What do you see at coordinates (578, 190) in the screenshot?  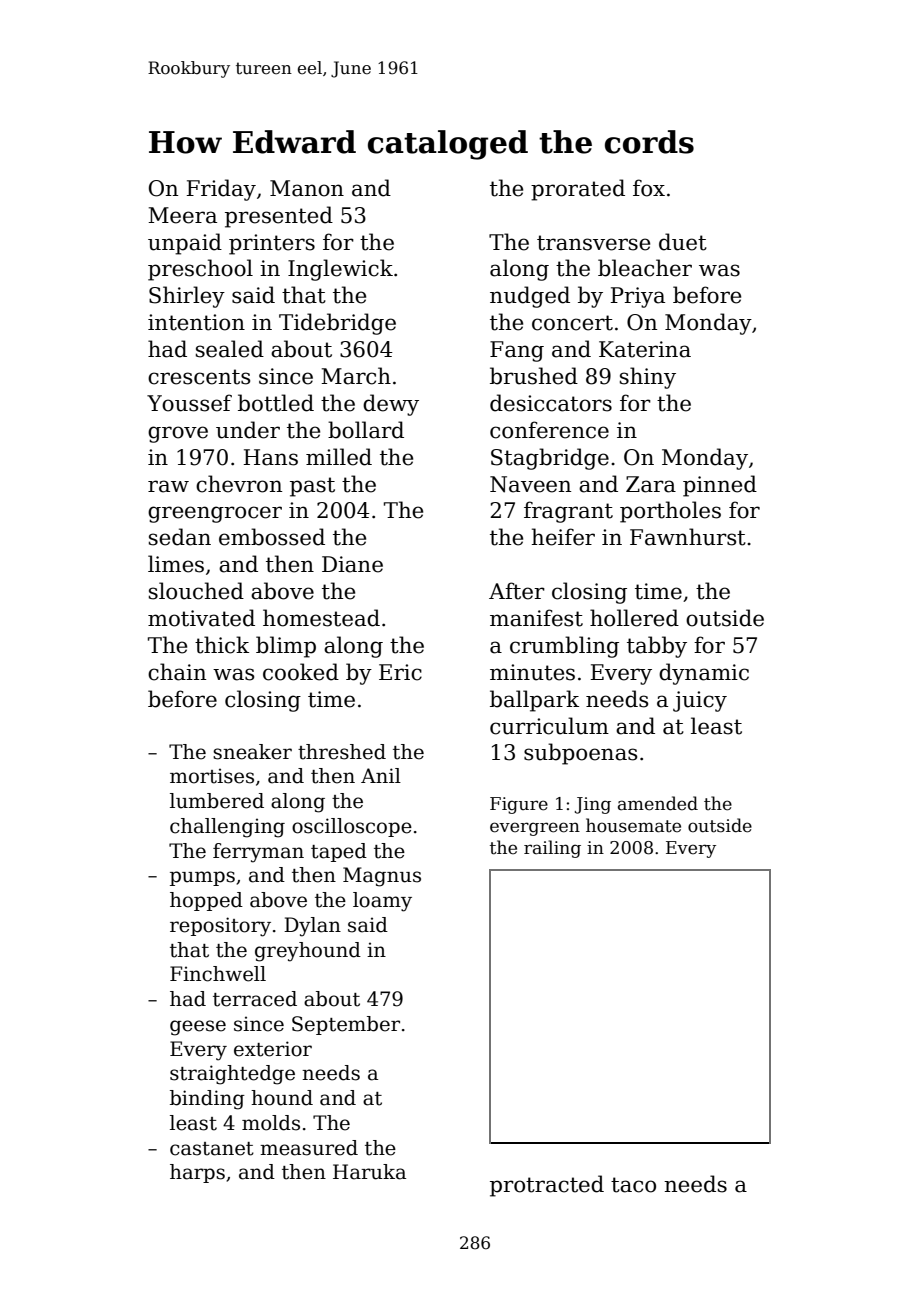 I see `prorated` at bounding box center [578, 190].
